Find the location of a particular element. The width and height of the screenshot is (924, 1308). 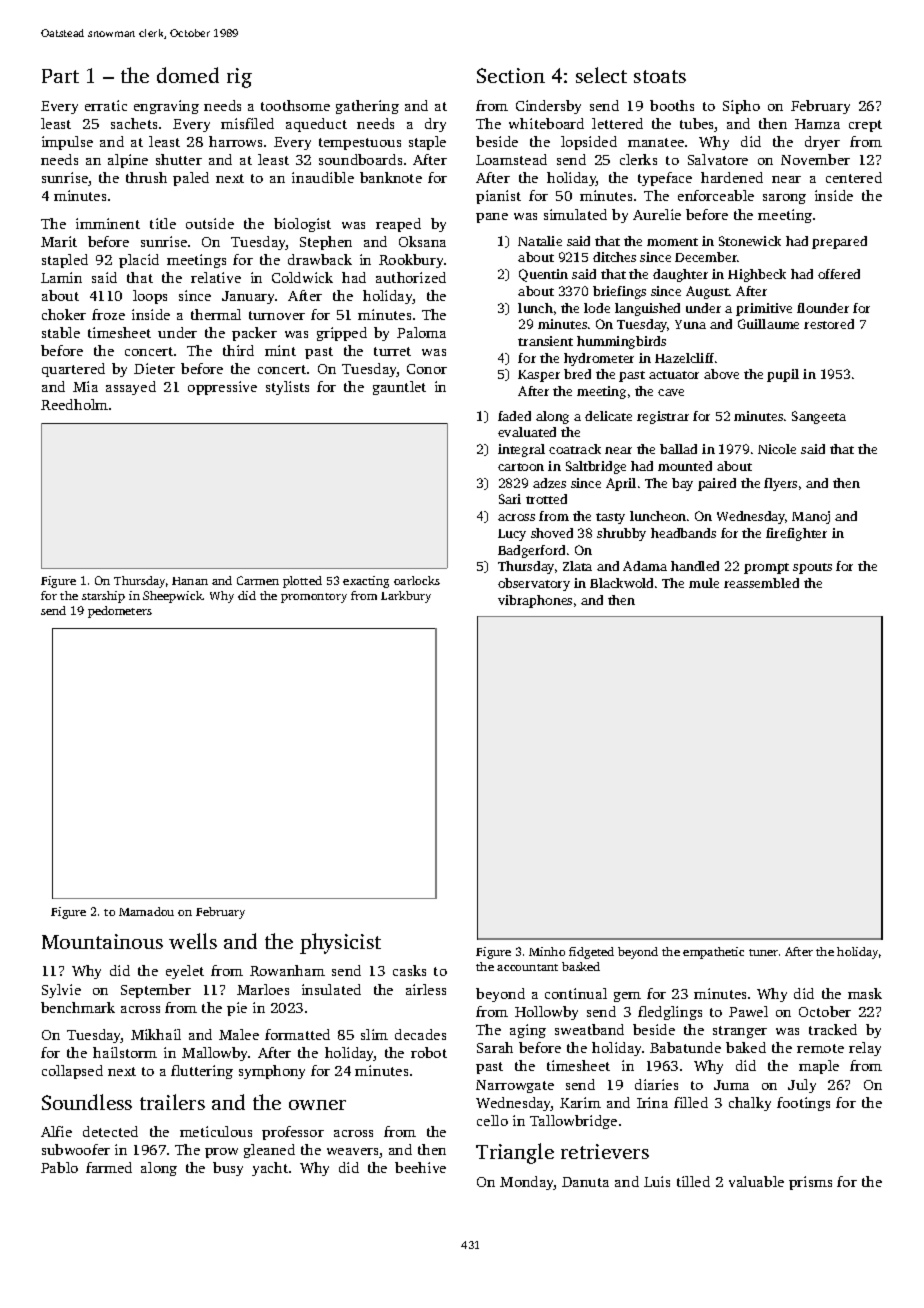

busy is located at coordinates (228, 1169).
